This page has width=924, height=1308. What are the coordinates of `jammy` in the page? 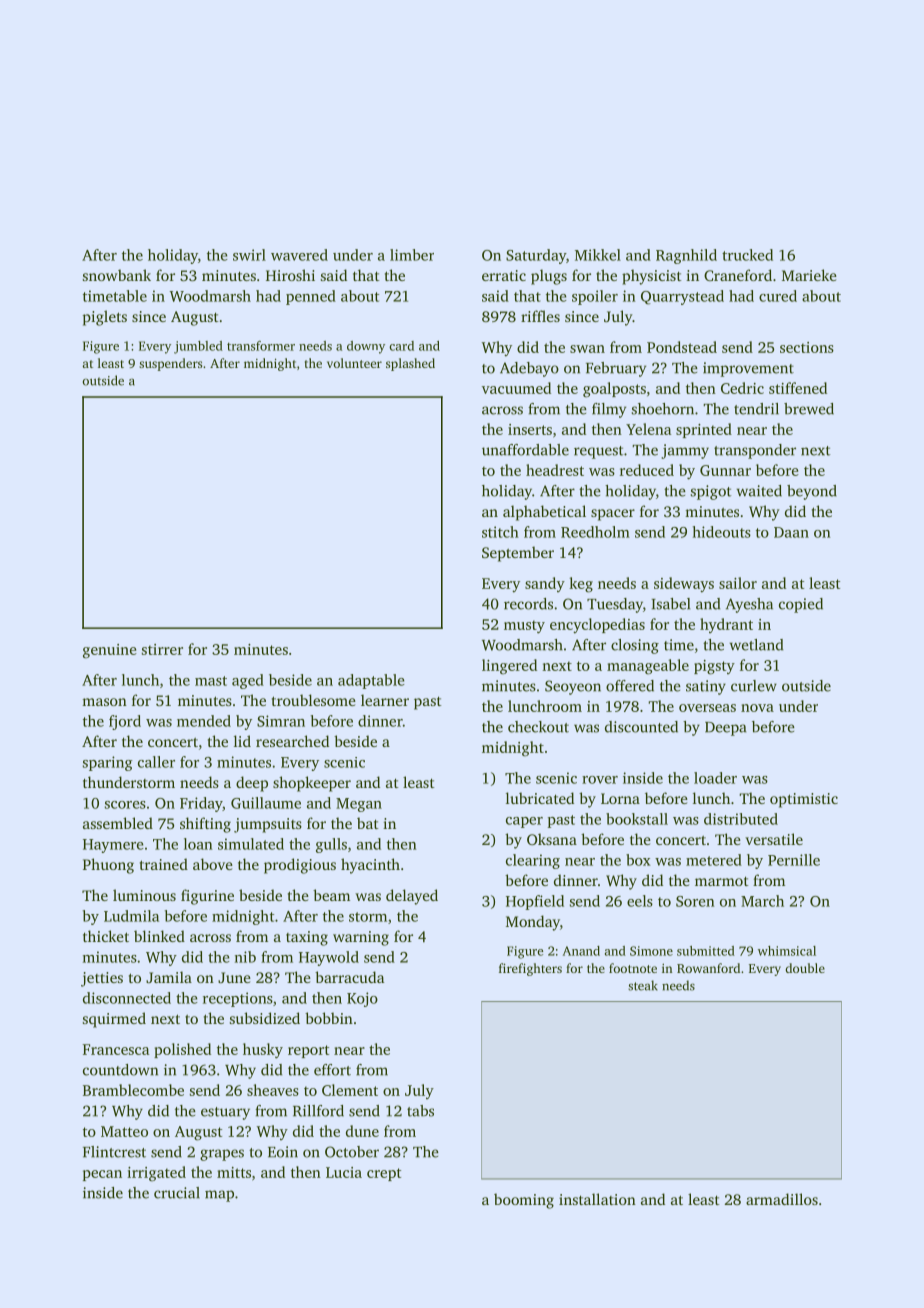 It's located at (685, 451).
